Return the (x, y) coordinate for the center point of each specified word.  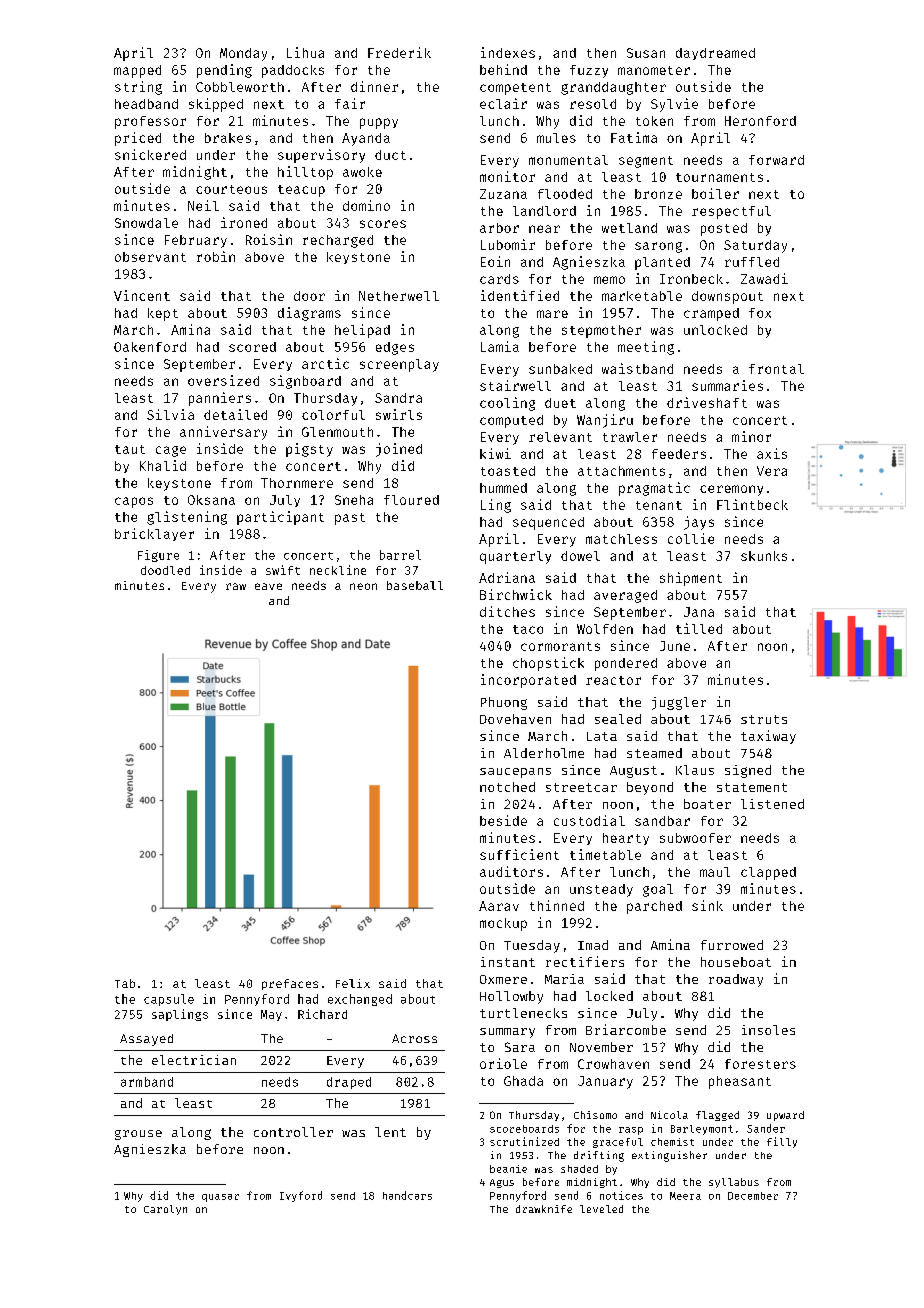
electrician (194, 1060)
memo (609, 280)
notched (507, 787)
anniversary (223, 433)
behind (503, 69)
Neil (203, 205)
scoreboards (524, 1129)
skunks (764, 556)
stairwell (515, 385)
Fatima (634, 137)
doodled (165, 570)
